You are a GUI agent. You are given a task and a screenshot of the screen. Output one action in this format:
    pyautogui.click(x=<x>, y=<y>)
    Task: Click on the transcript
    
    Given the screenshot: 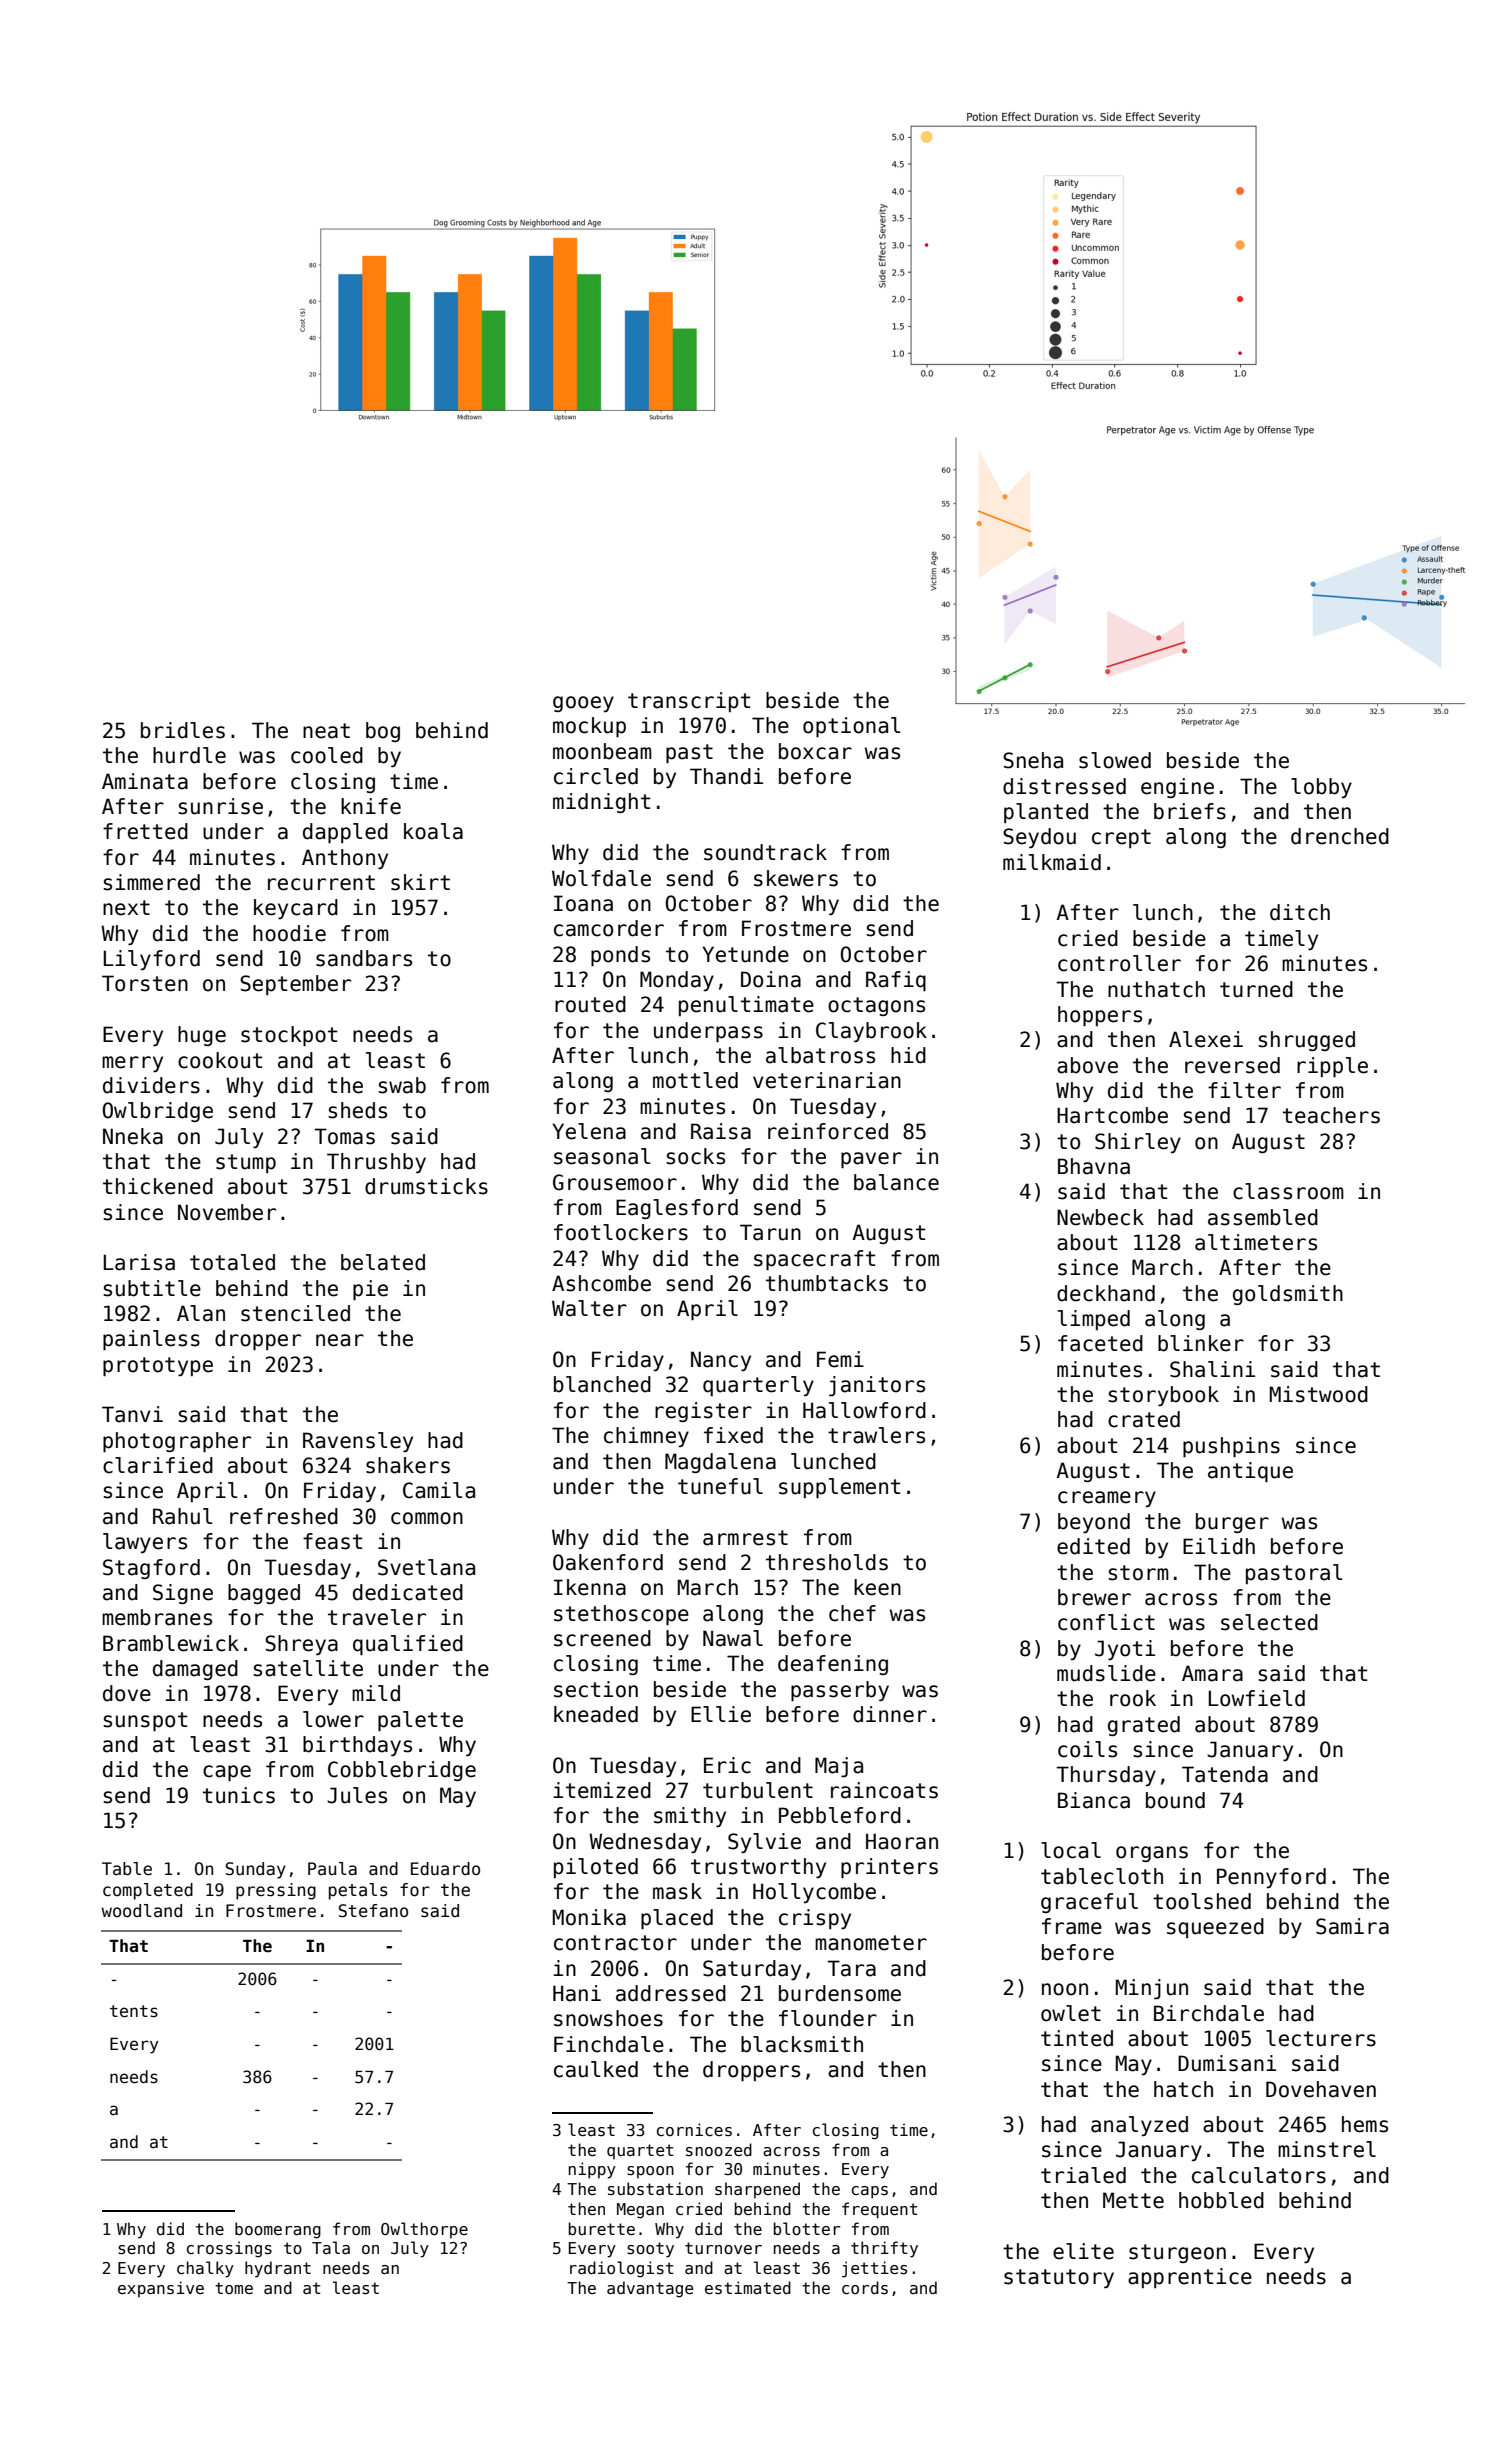 What is the action you would take?
    pyautogui.click(x=689, y=702)
